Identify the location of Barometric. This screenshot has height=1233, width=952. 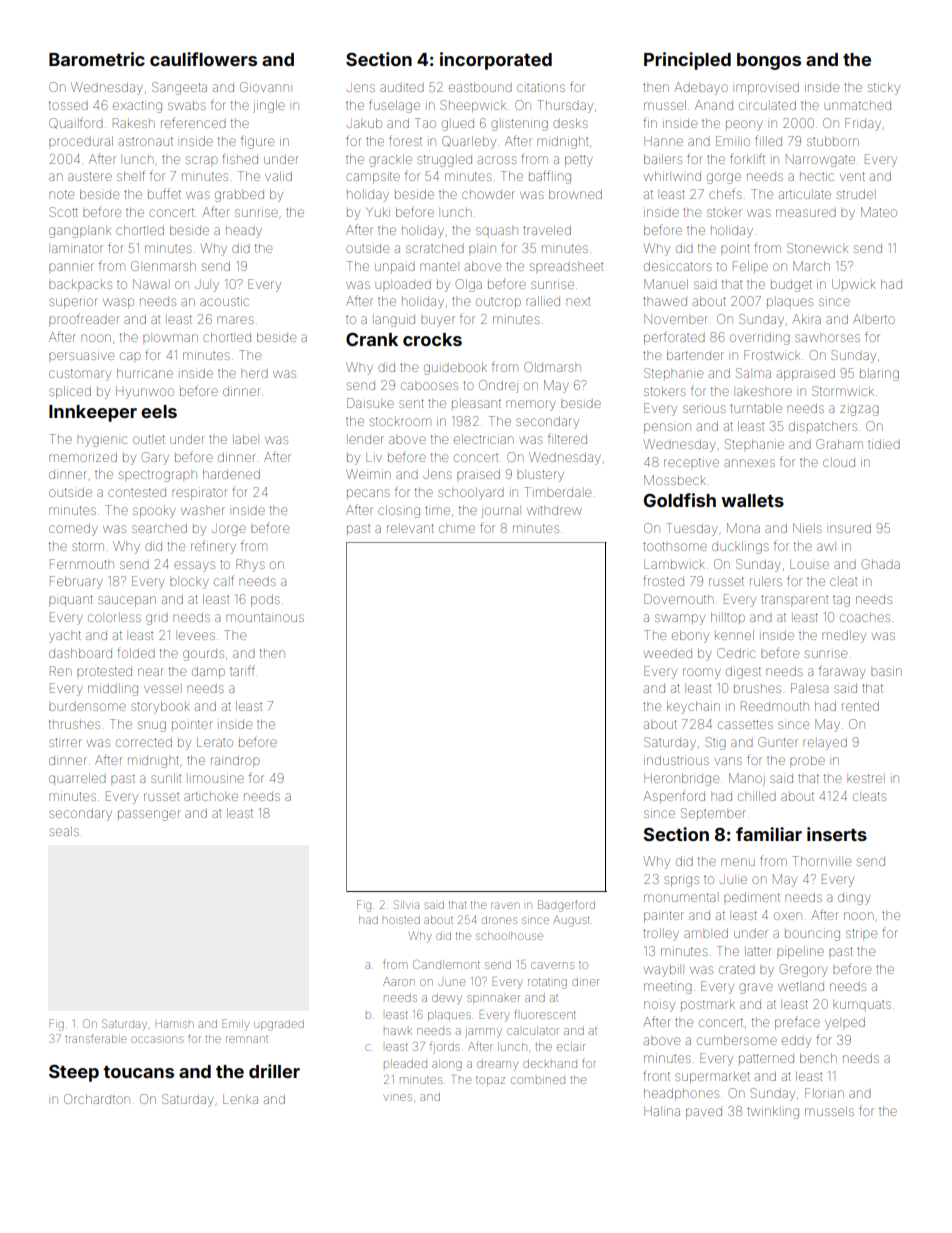
(97, 59).
